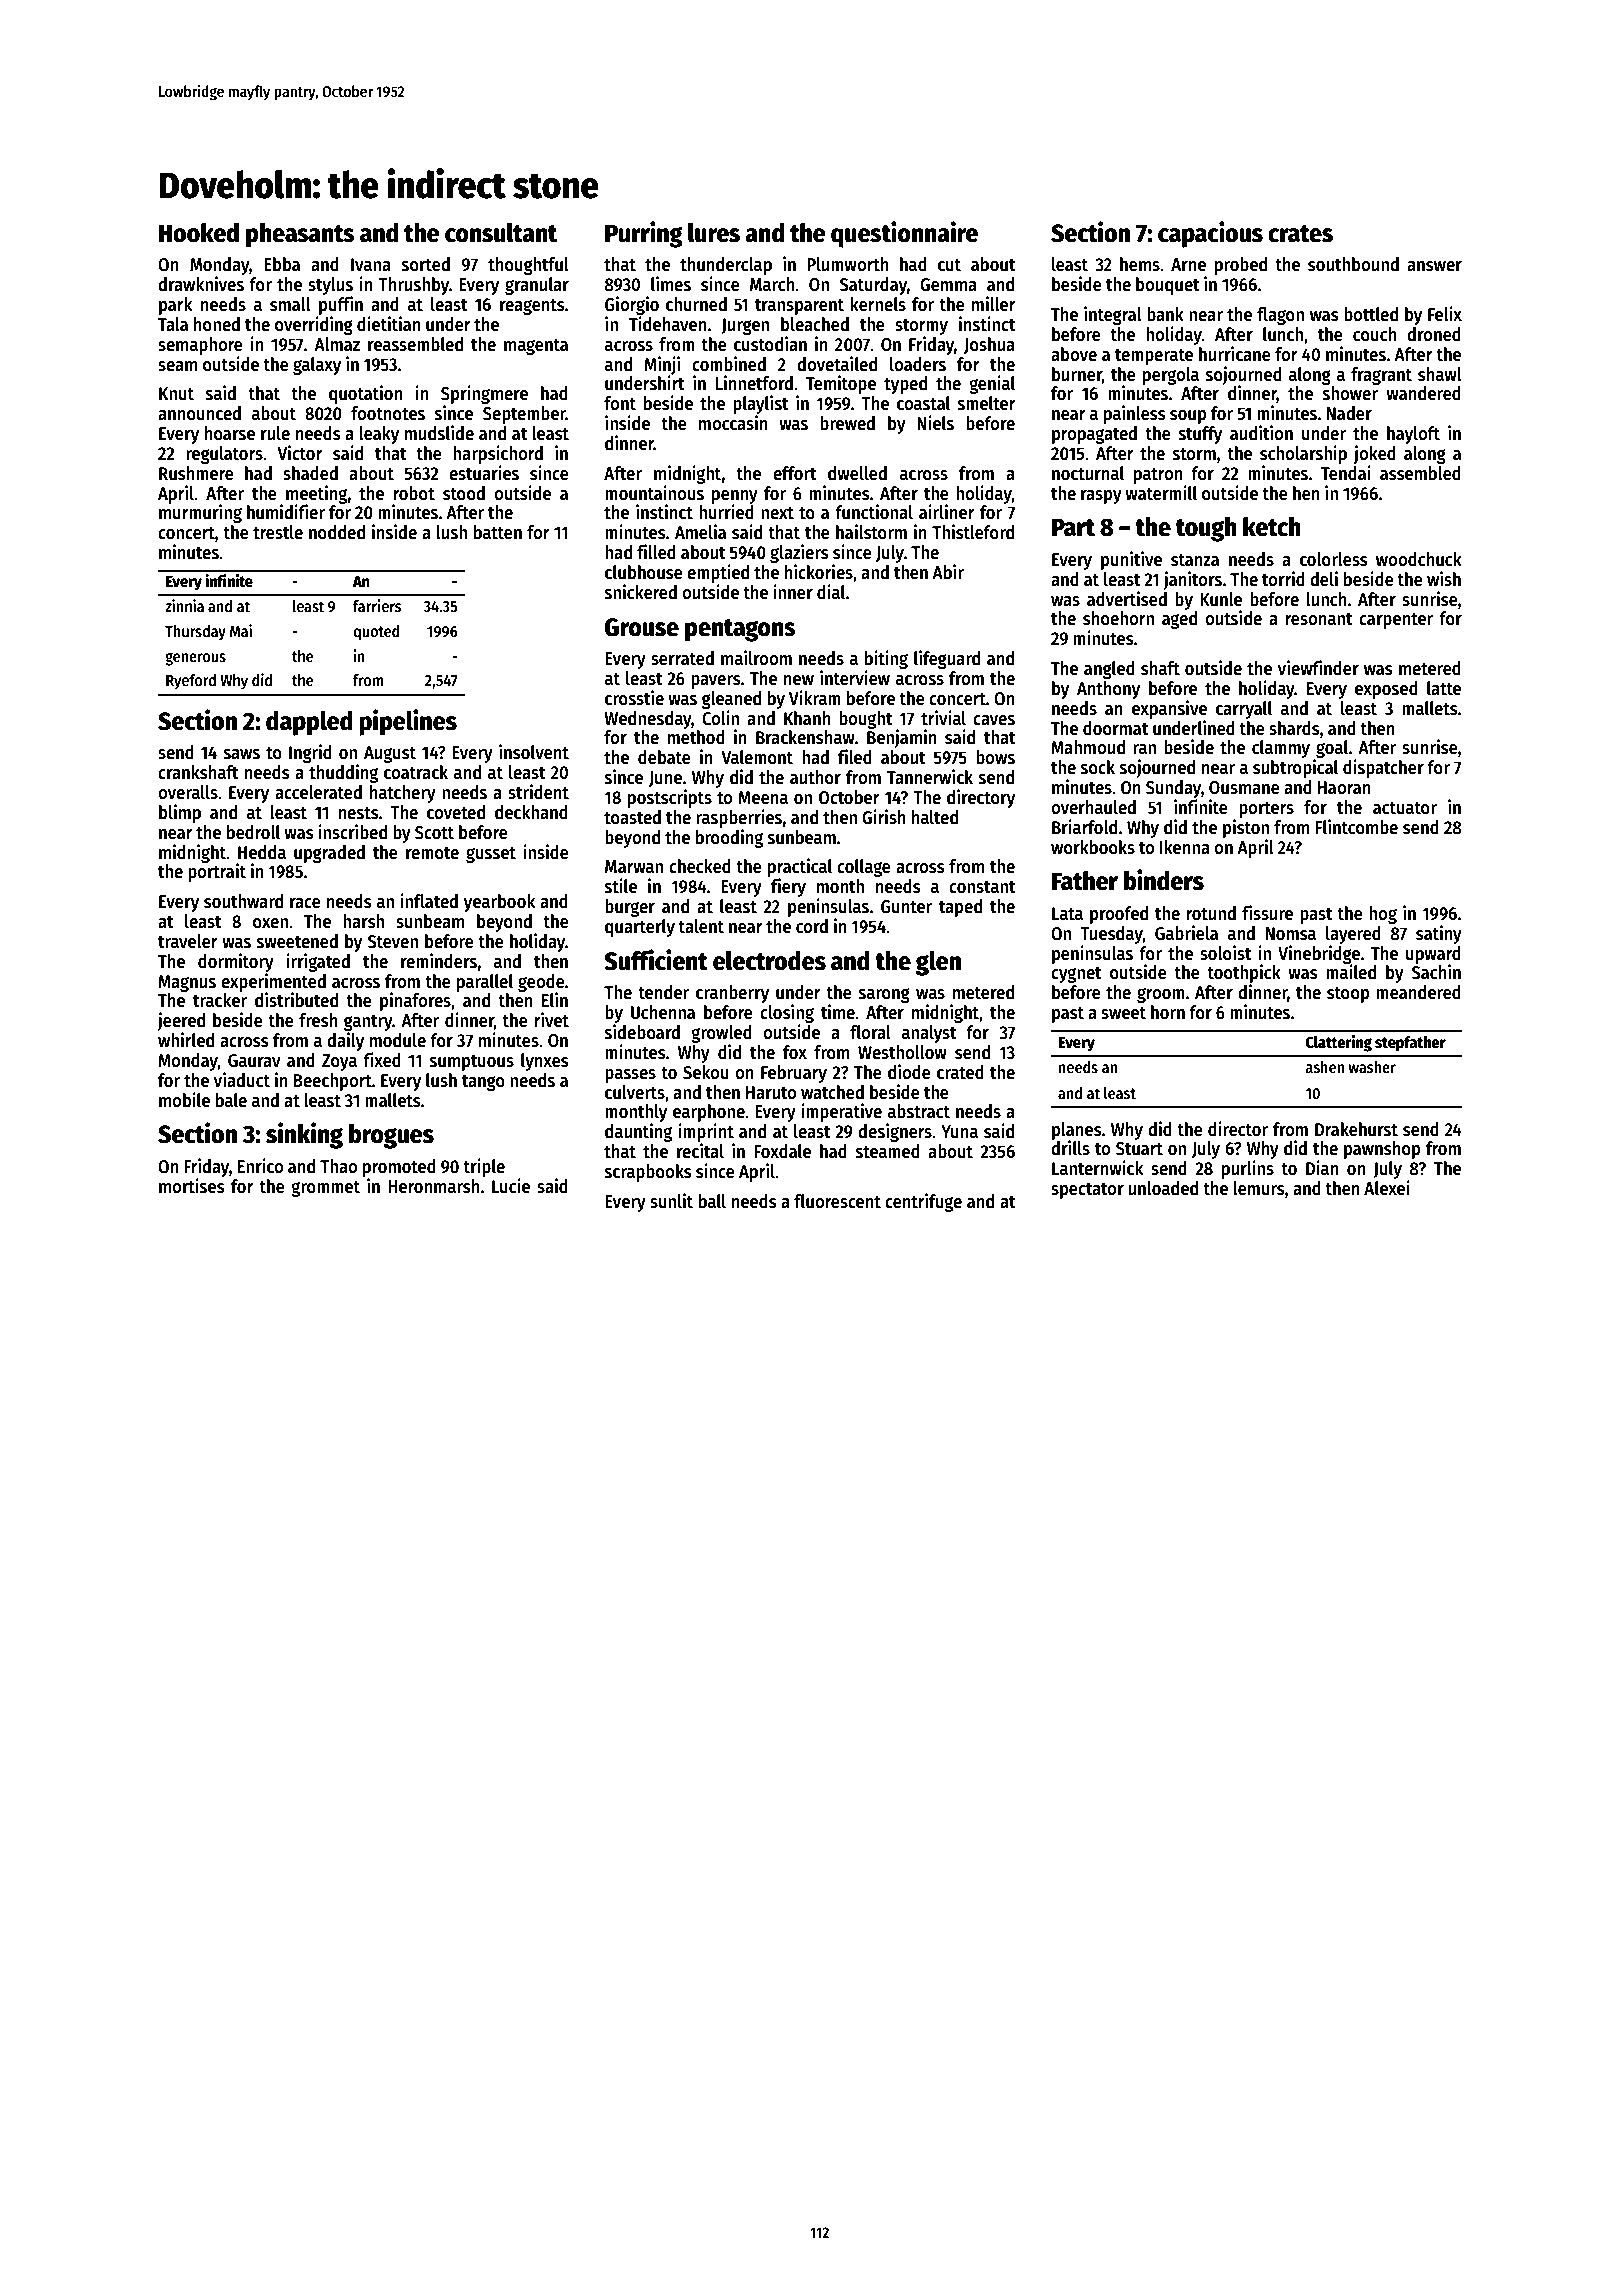 This page has height=2292, width=1620. I want to click on March, so click(772, 284).
